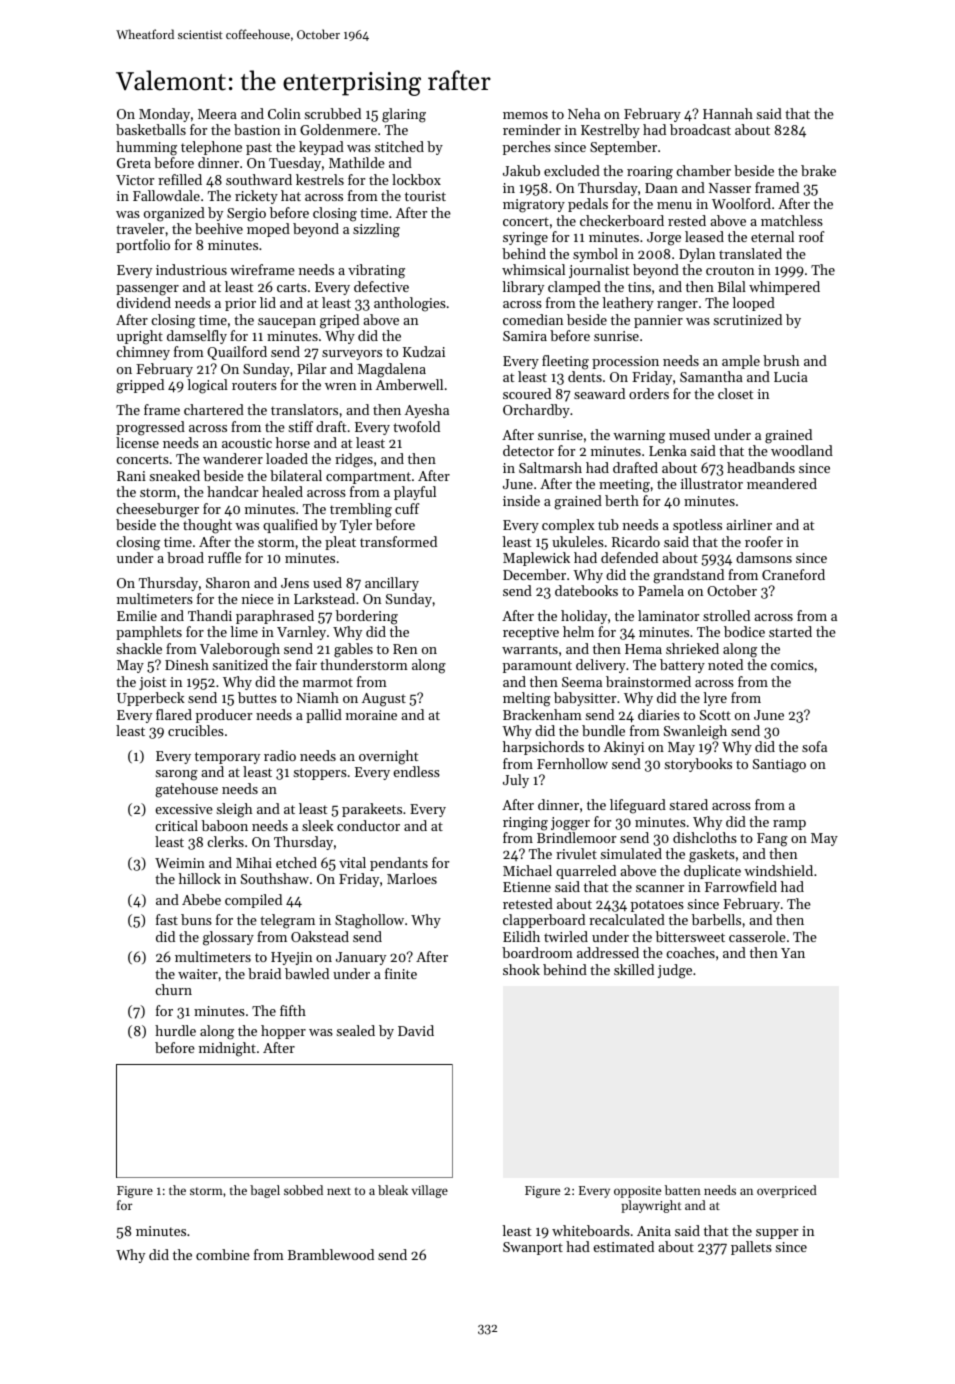  Describe the element at coordinates (332, 113) in the page. I see `scrubbed` at that location.
